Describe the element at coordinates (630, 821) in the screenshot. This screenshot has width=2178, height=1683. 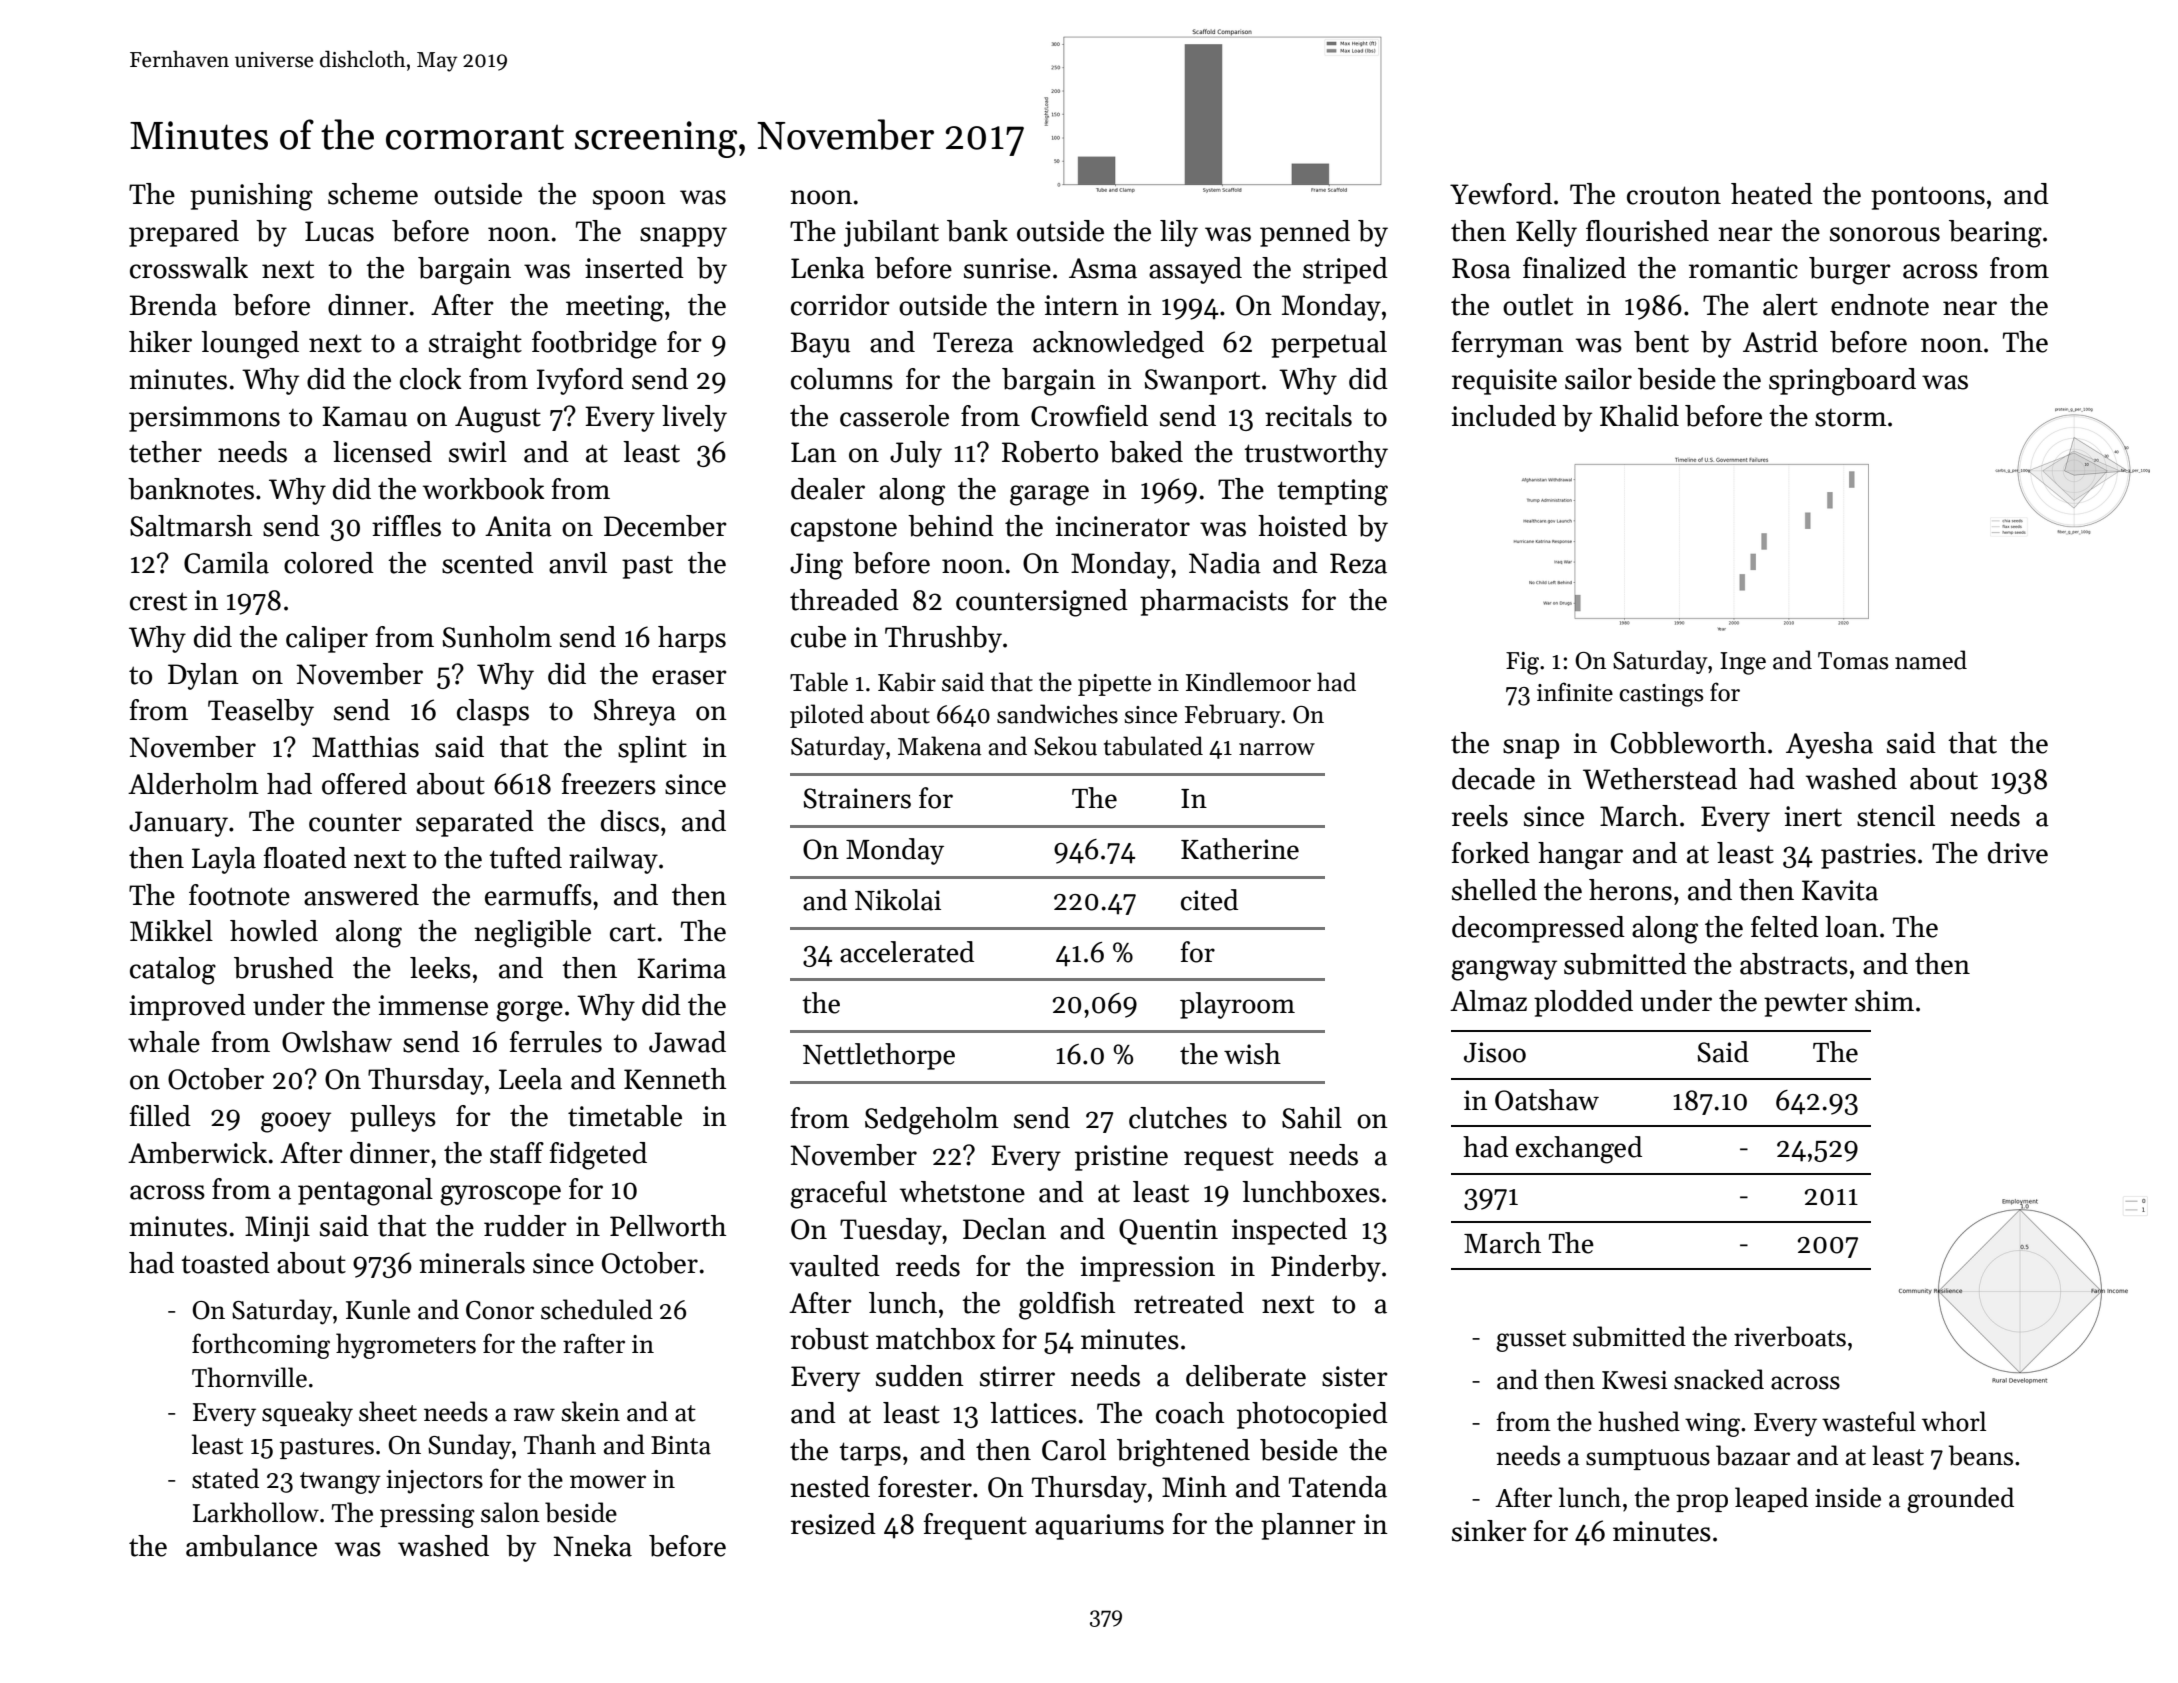
I see `discs` at that location.
